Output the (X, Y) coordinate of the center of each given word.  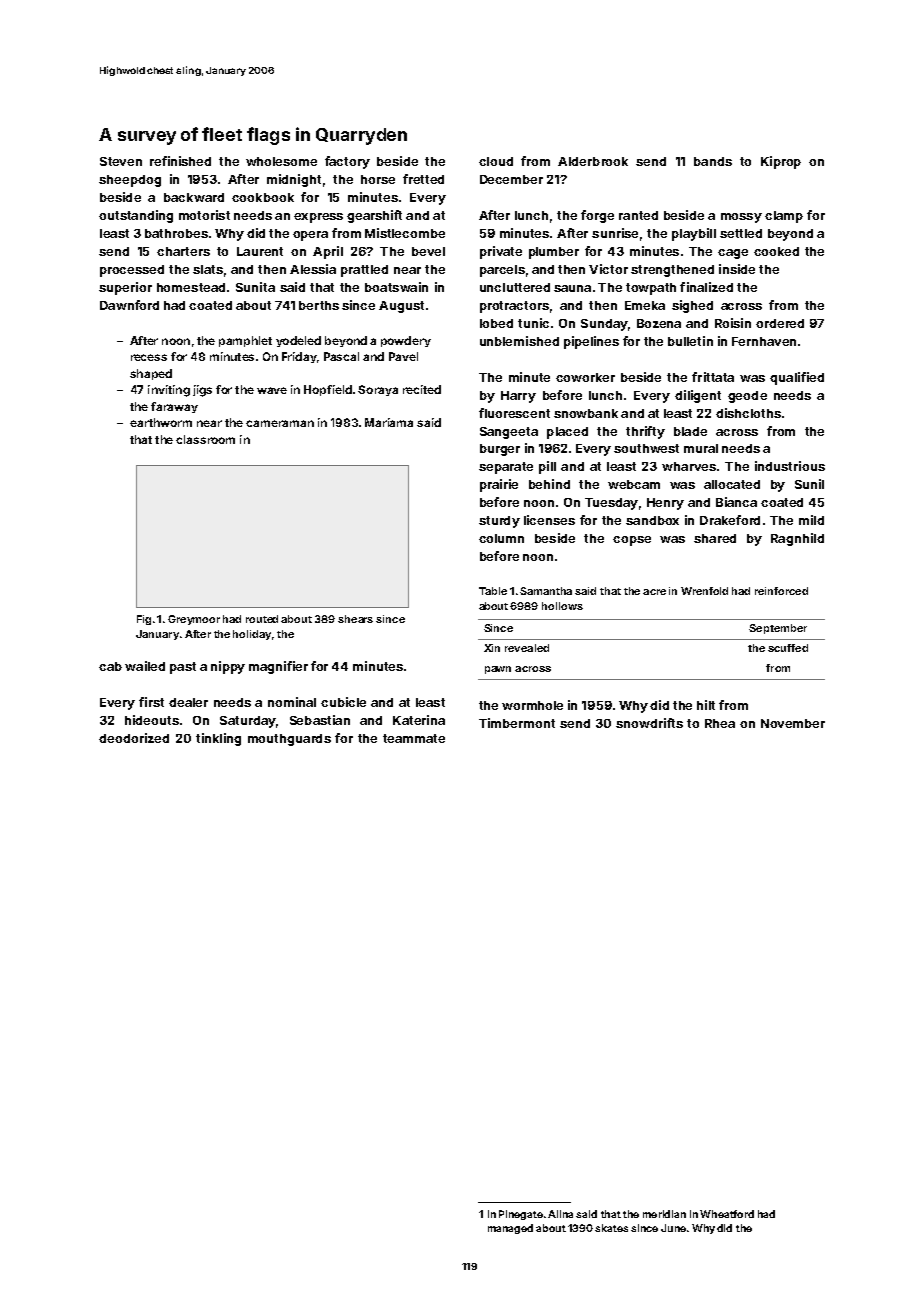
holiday (252, 635)
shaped (151, 374)
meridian (664, 1214)
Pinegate (521, 1215)
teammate (414, 738)
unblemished (519, 341)
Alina (560, 1214)
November (793, 723)
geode (747, 397)
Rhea (720, 723)
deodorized (134, 738)
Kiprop (781, 162)
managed (510, 1229)
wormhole (532, 705)
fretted (423, 179)
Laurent (260, 251)
